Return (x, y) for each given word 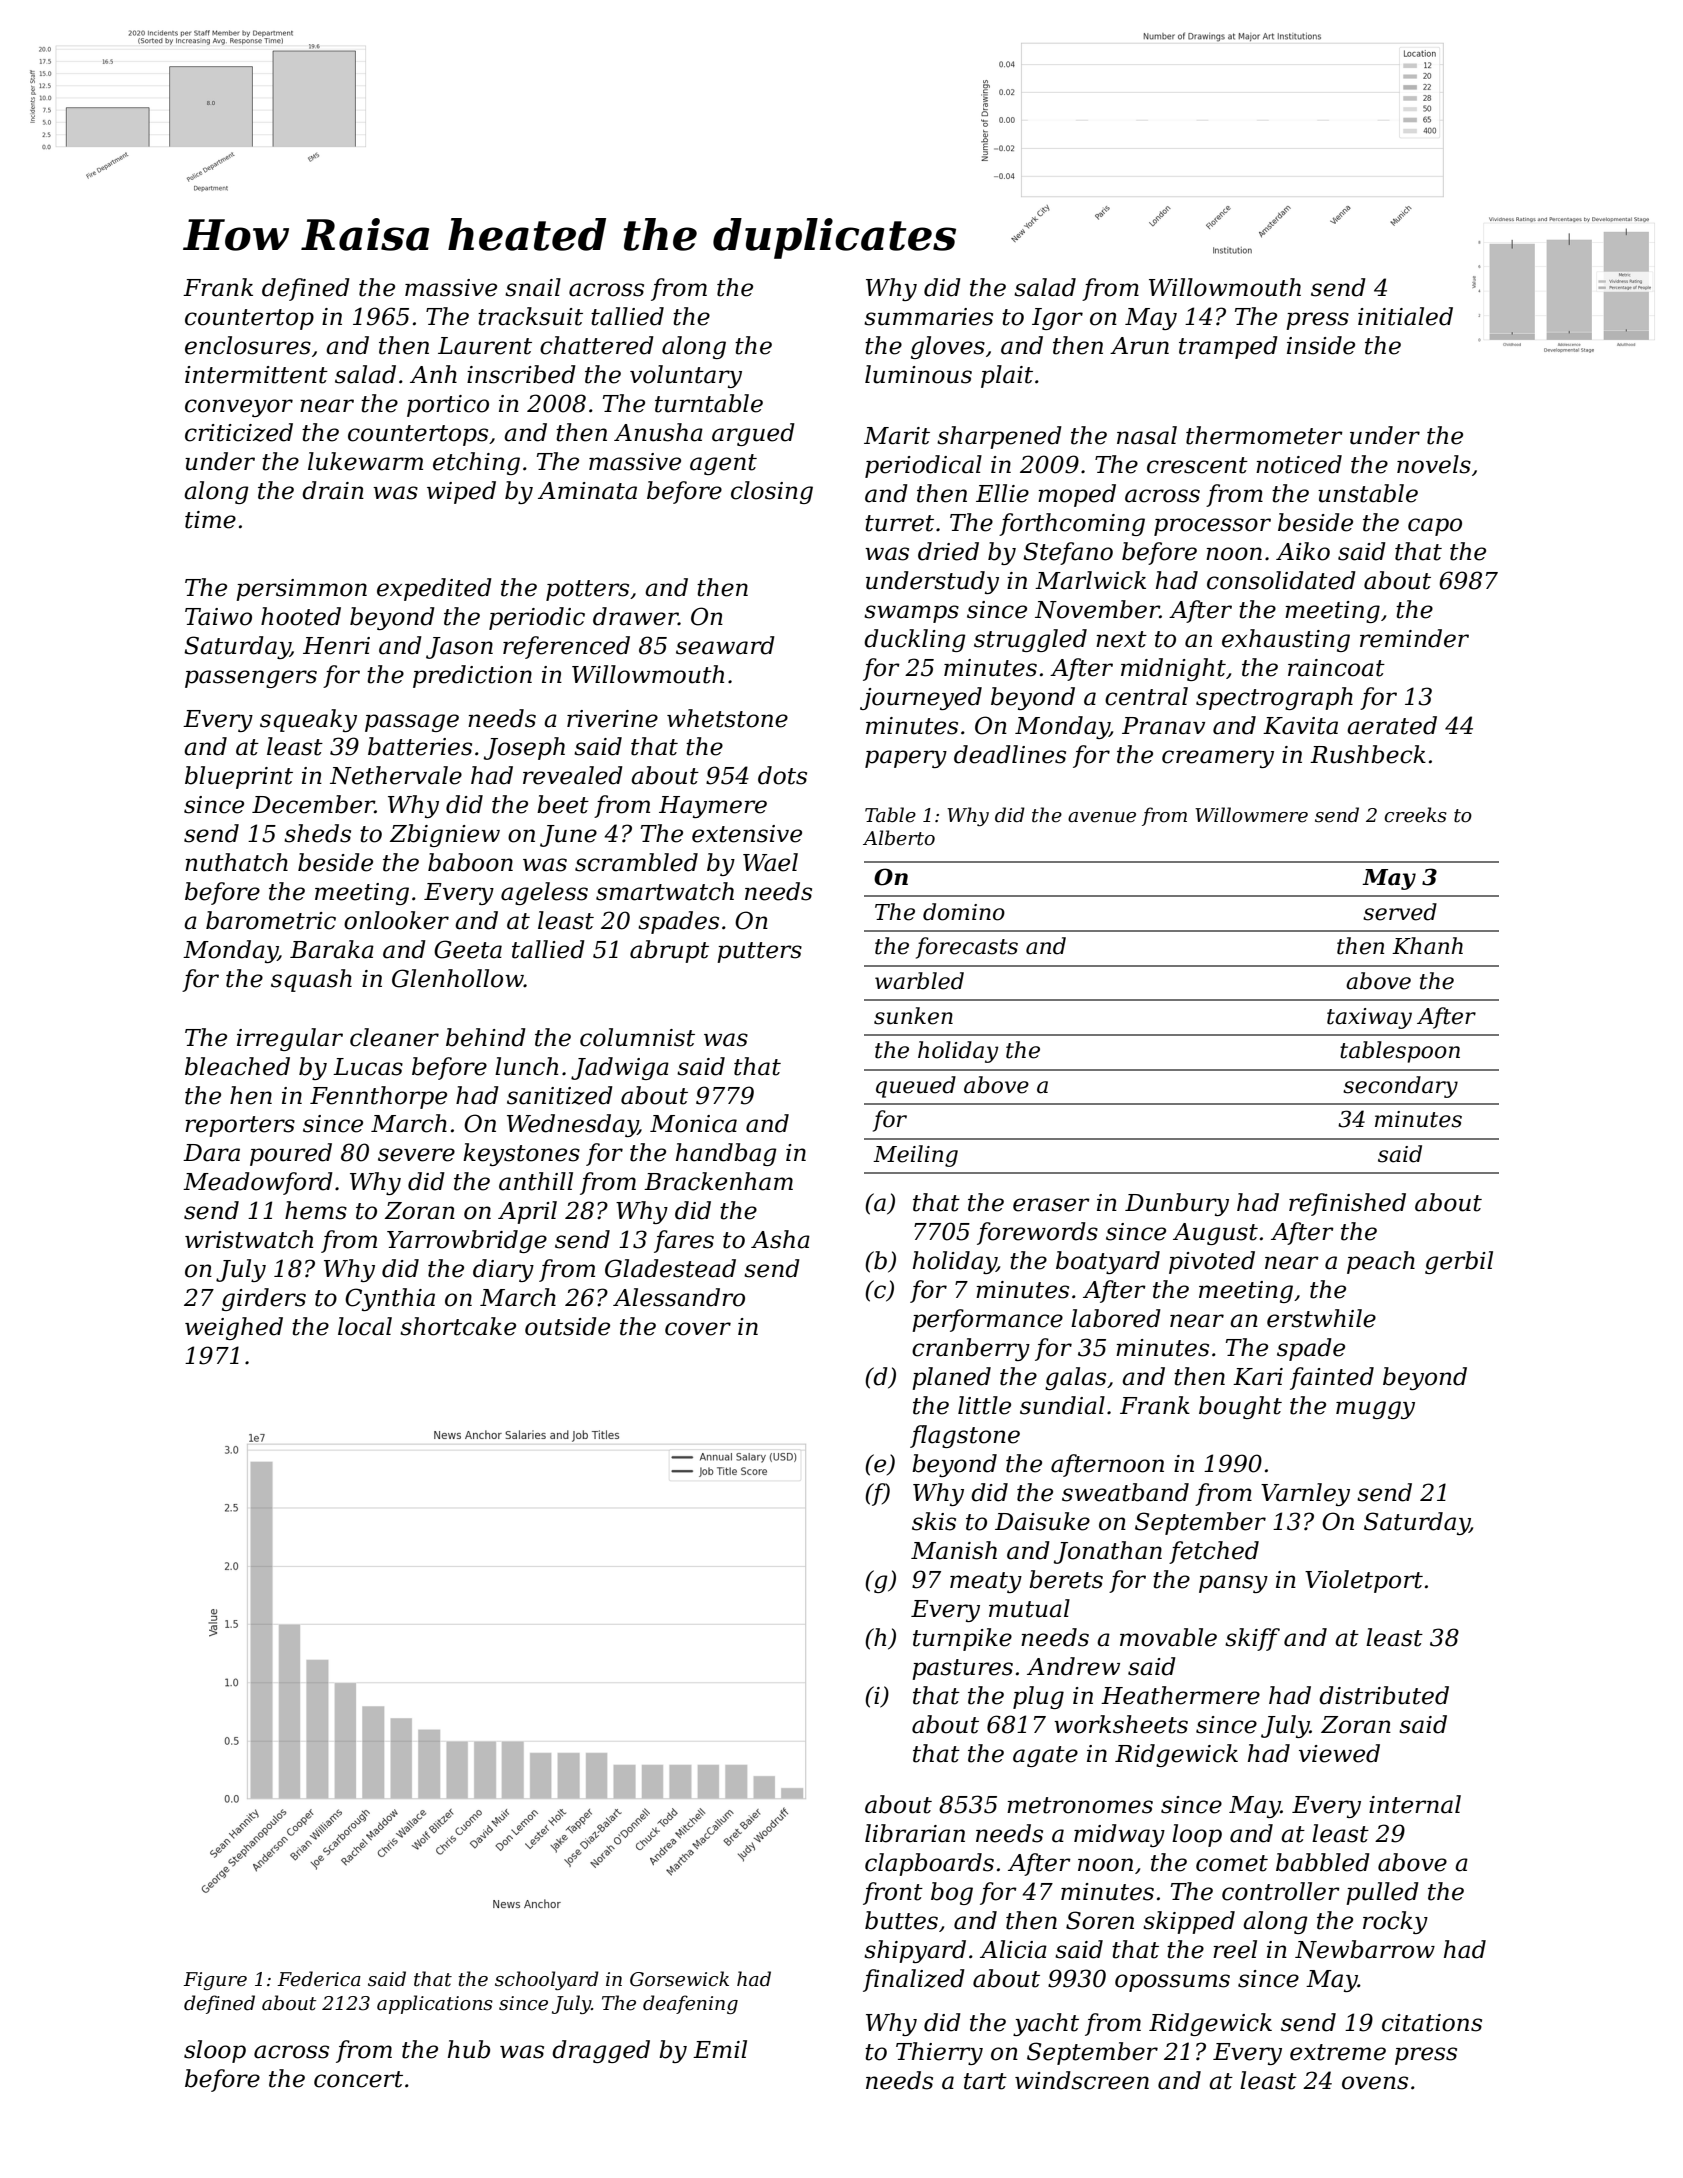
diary (503, 1270)
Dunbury (1177, 1204)
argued (753, 434)
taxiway (1369, 1018)
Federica (319, 1979)
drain (333, 490)
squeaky (308, 720)
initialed (1405, 316)
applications (435, 2004)
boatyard (1108, 1262)
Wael (770, 862)
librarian (915, 1833)
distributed (1384, 1695)
